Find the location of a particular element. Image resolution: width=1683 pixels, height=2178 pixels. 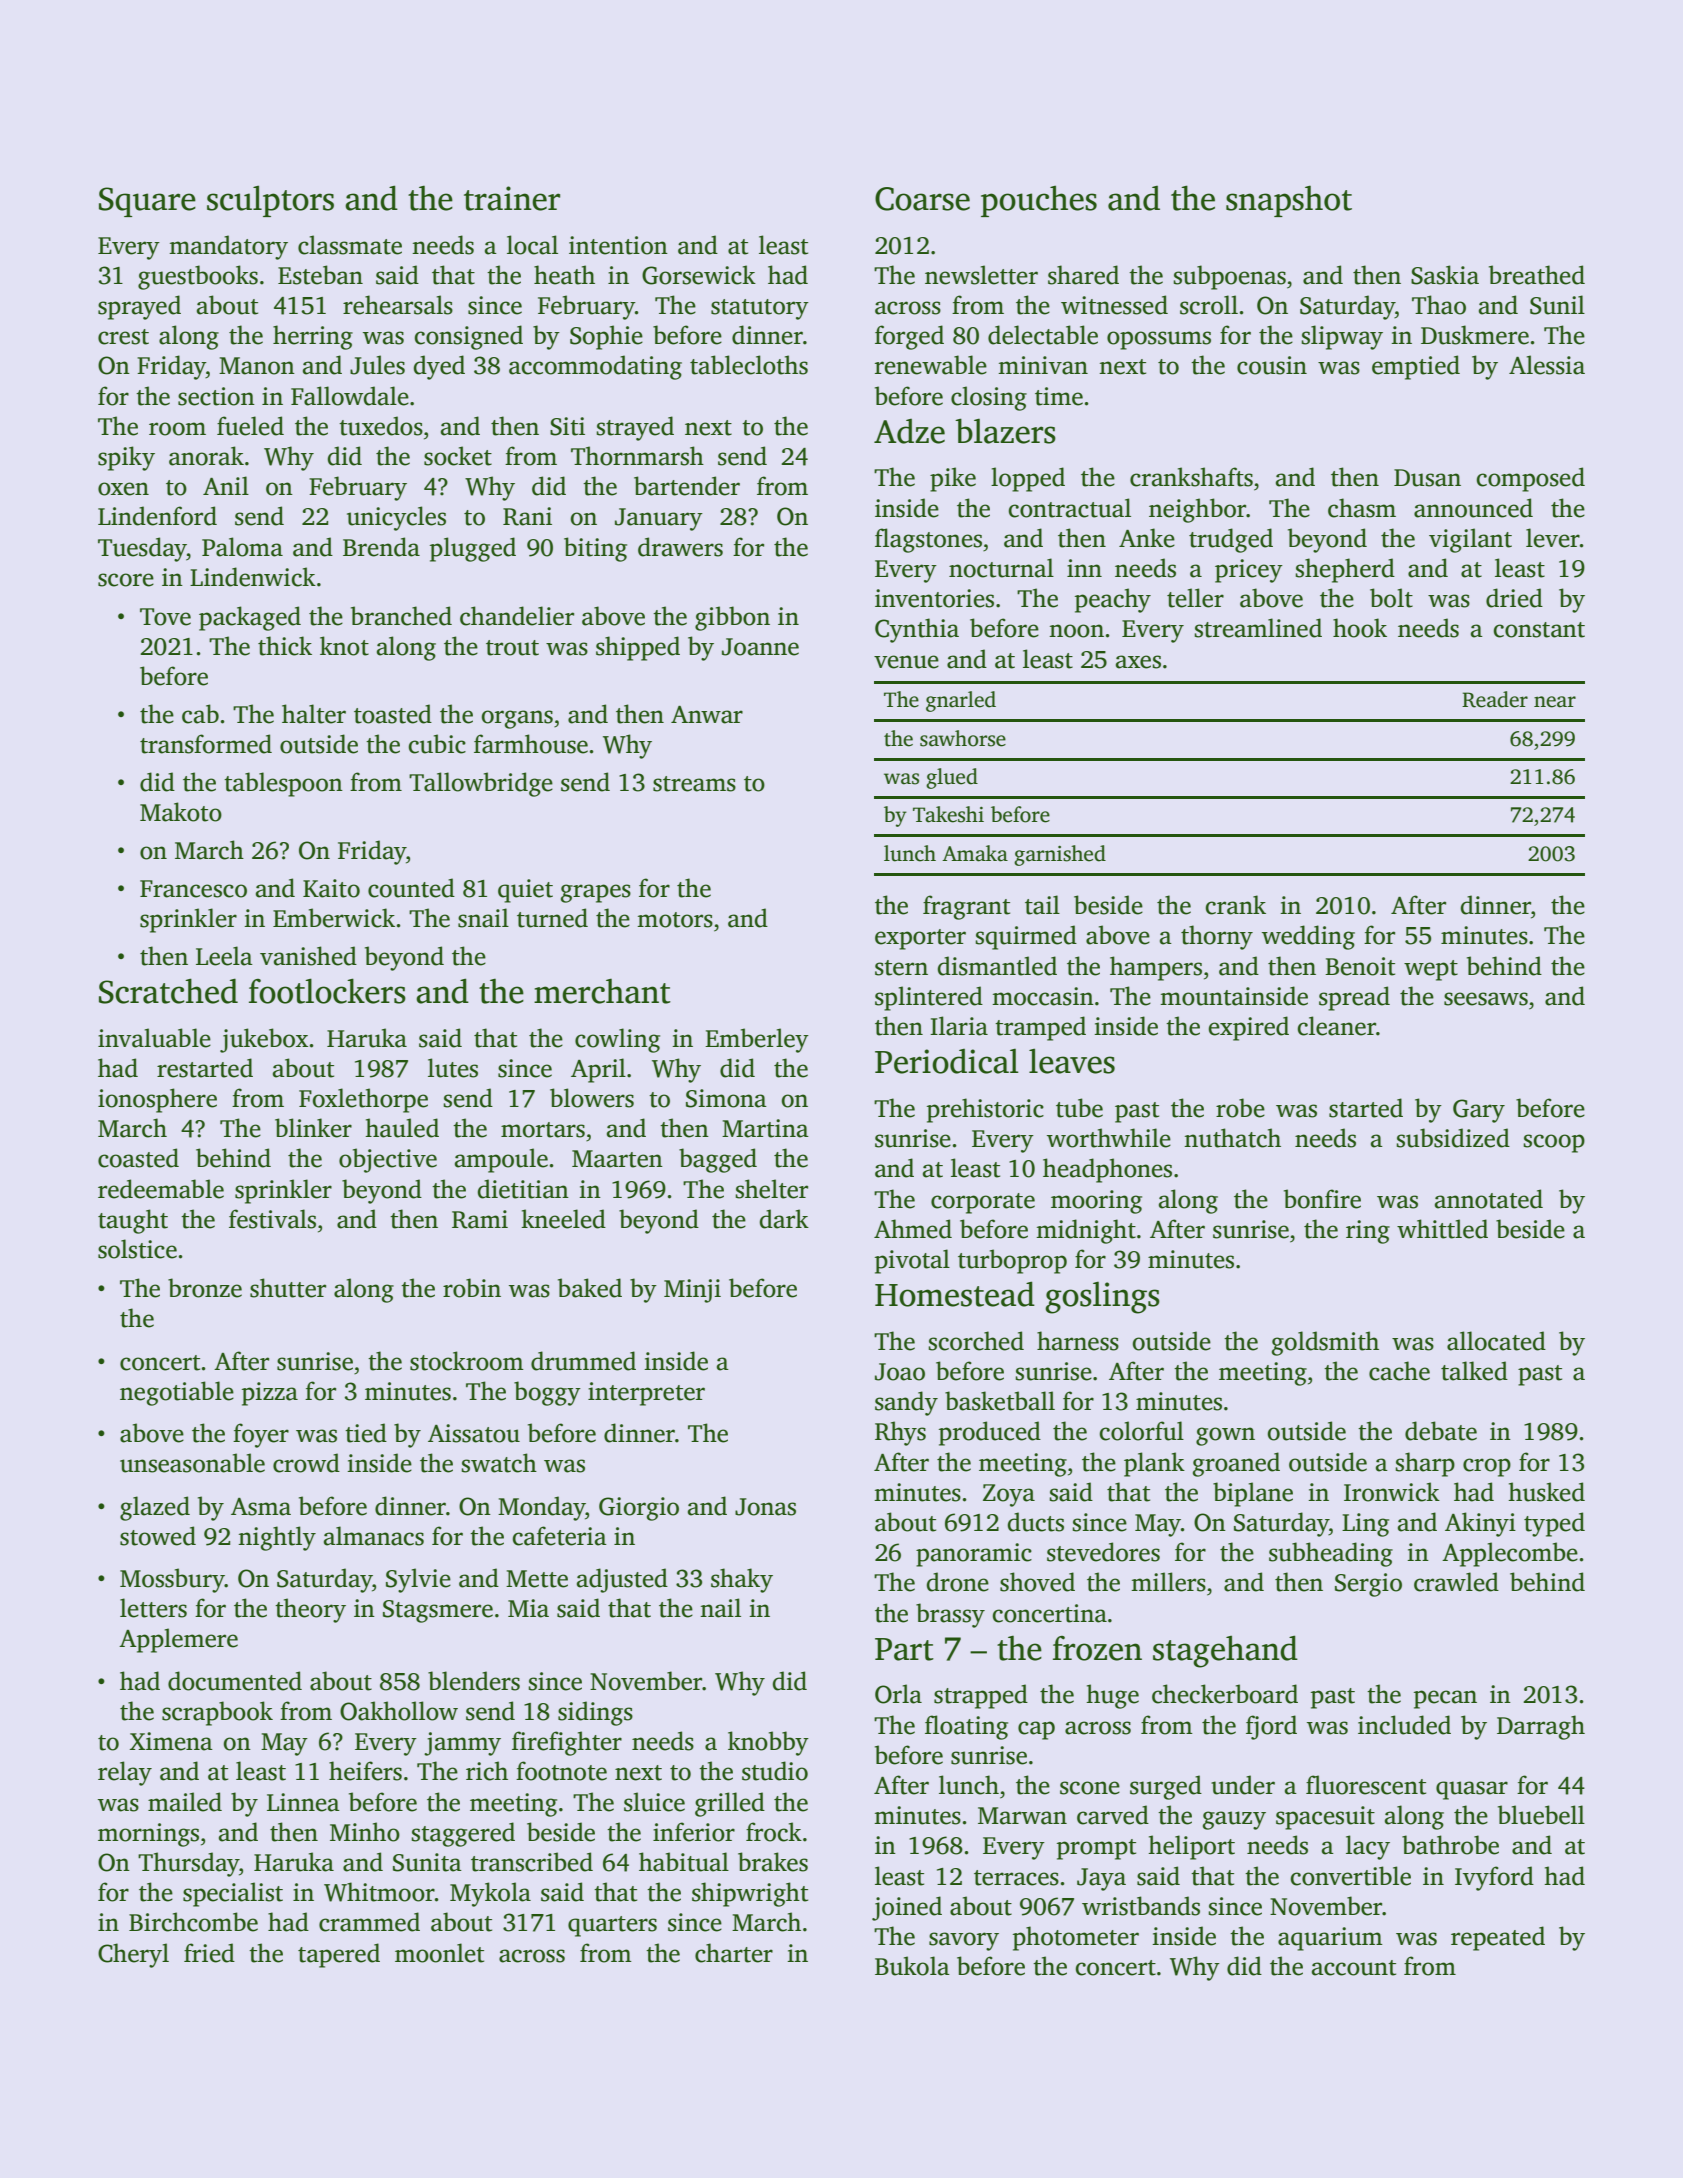

wept is located at coordinates (1431, 970).
